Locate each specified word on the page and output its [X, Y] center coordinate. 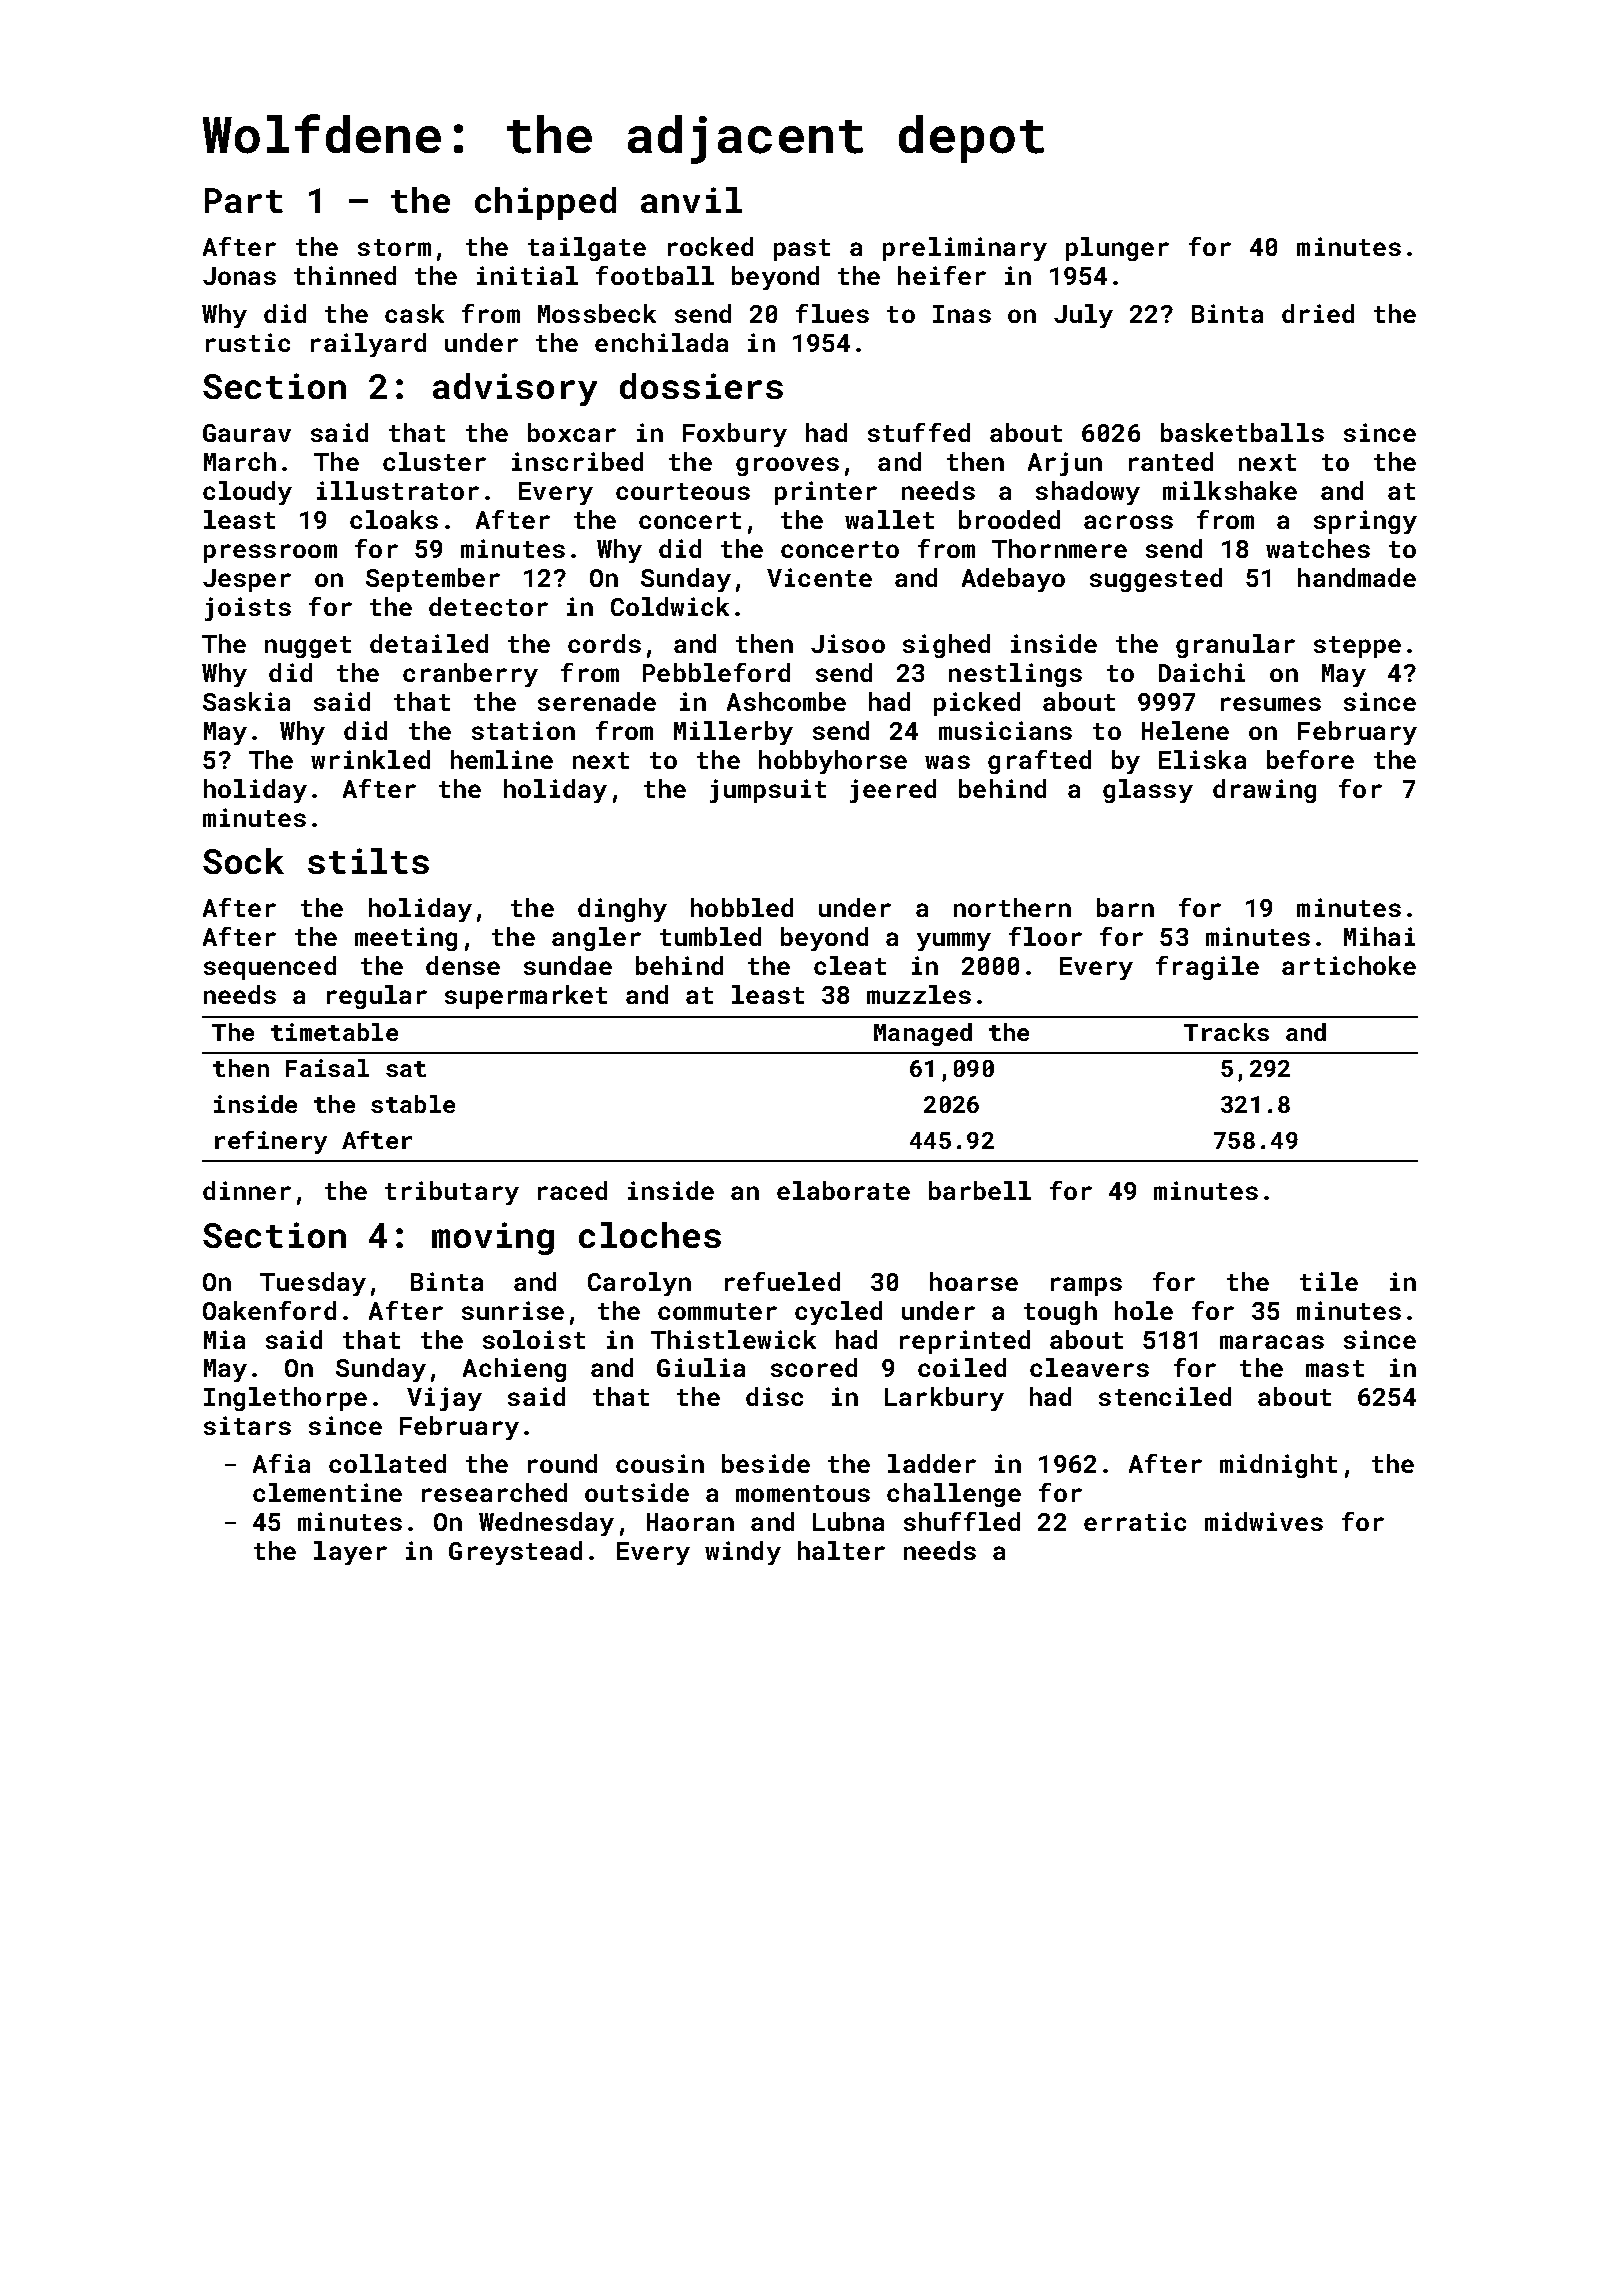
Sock [243, 861]
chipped [545, 203]
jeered [893, 791]
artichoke [1349, 965]
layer [350, 1553]
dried [1318, 313]
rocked [710, 246]
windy [743, 1553]
